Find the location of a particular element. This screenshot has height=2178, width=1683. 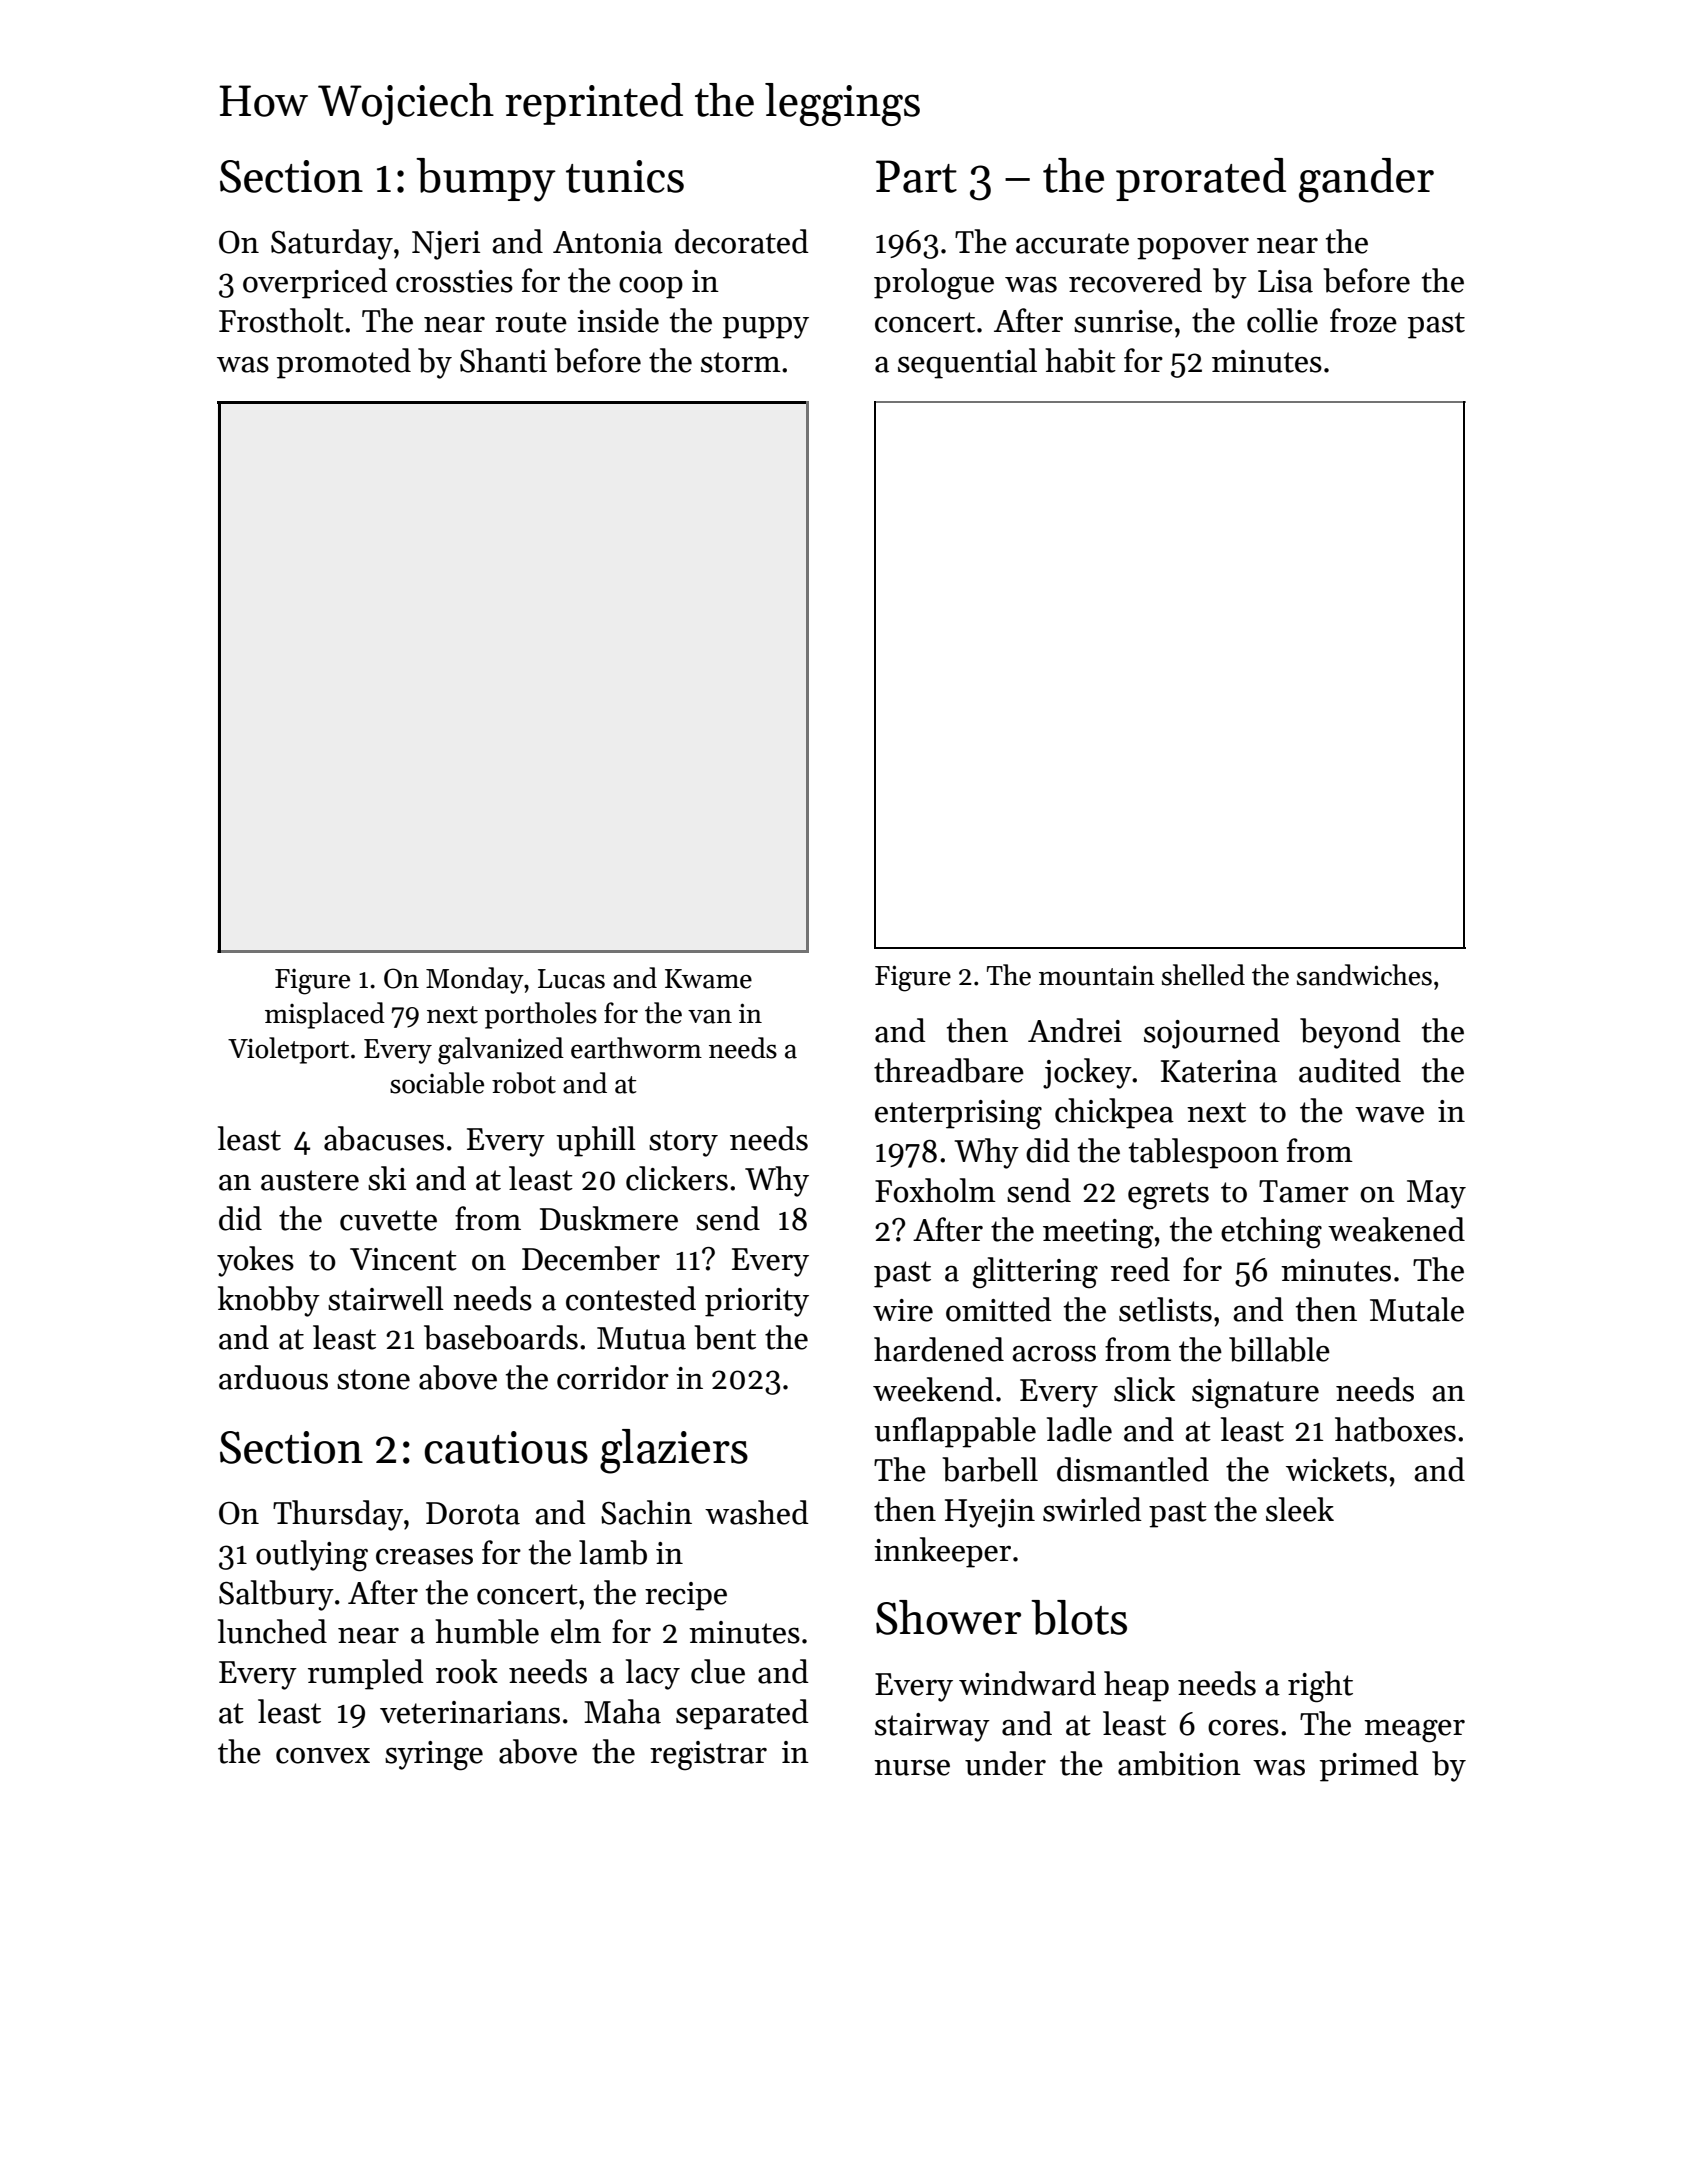

Vincent is located at coordinates (403, 1259).
